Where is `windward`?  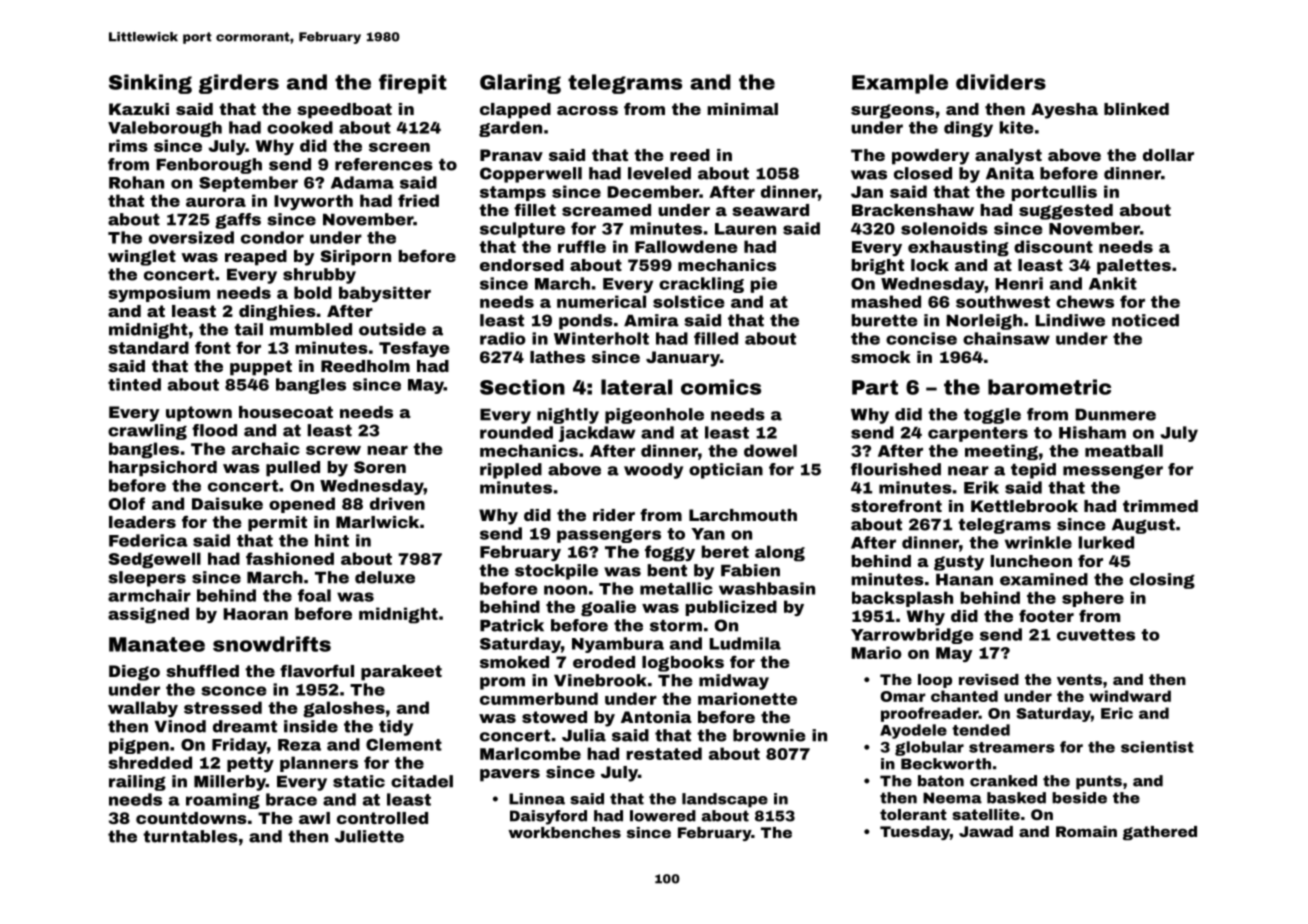
windward is located at coordinates (1130, 696).
